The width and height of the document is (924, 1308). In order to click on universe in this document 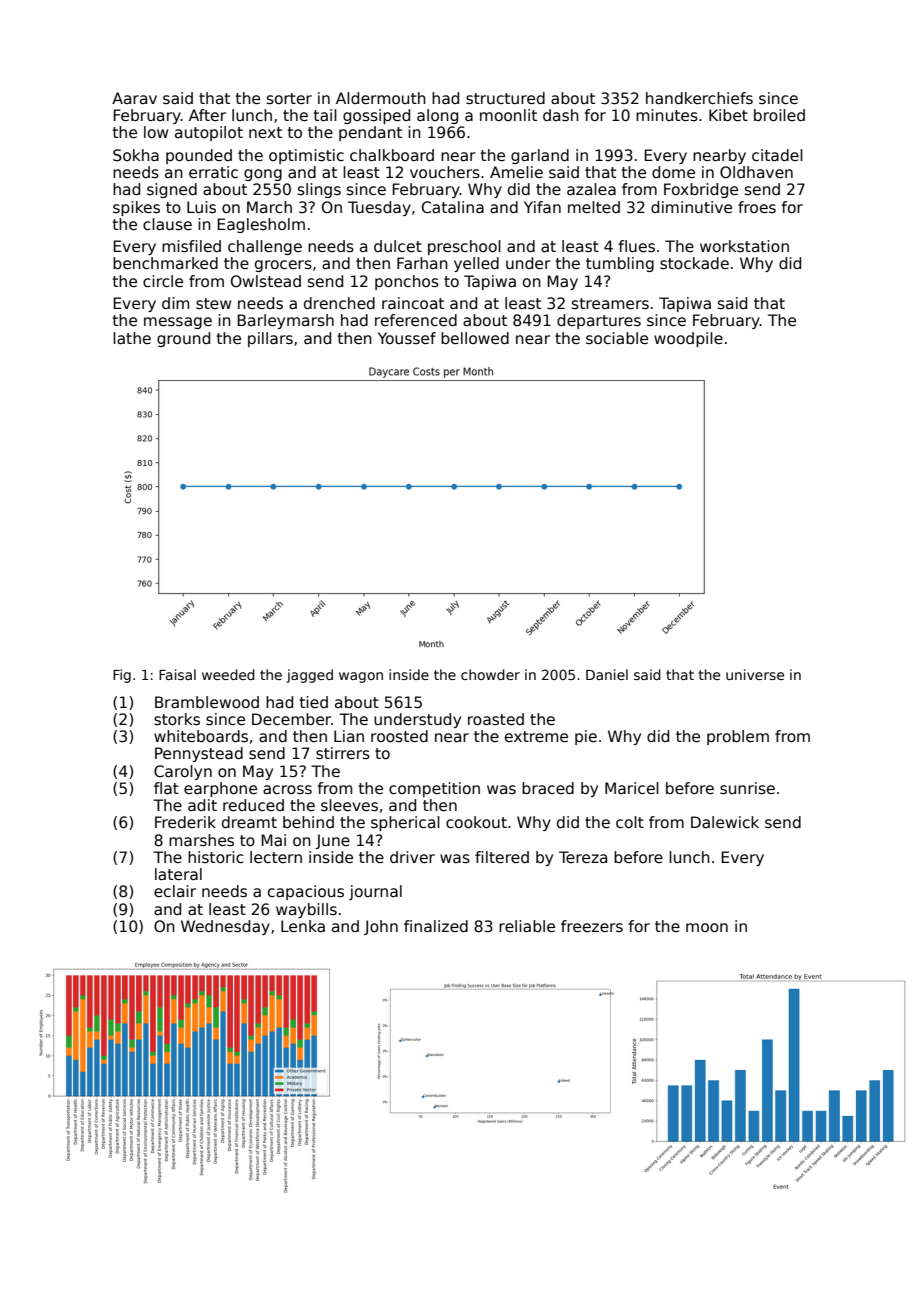, I will do `click(755, 674)`.
